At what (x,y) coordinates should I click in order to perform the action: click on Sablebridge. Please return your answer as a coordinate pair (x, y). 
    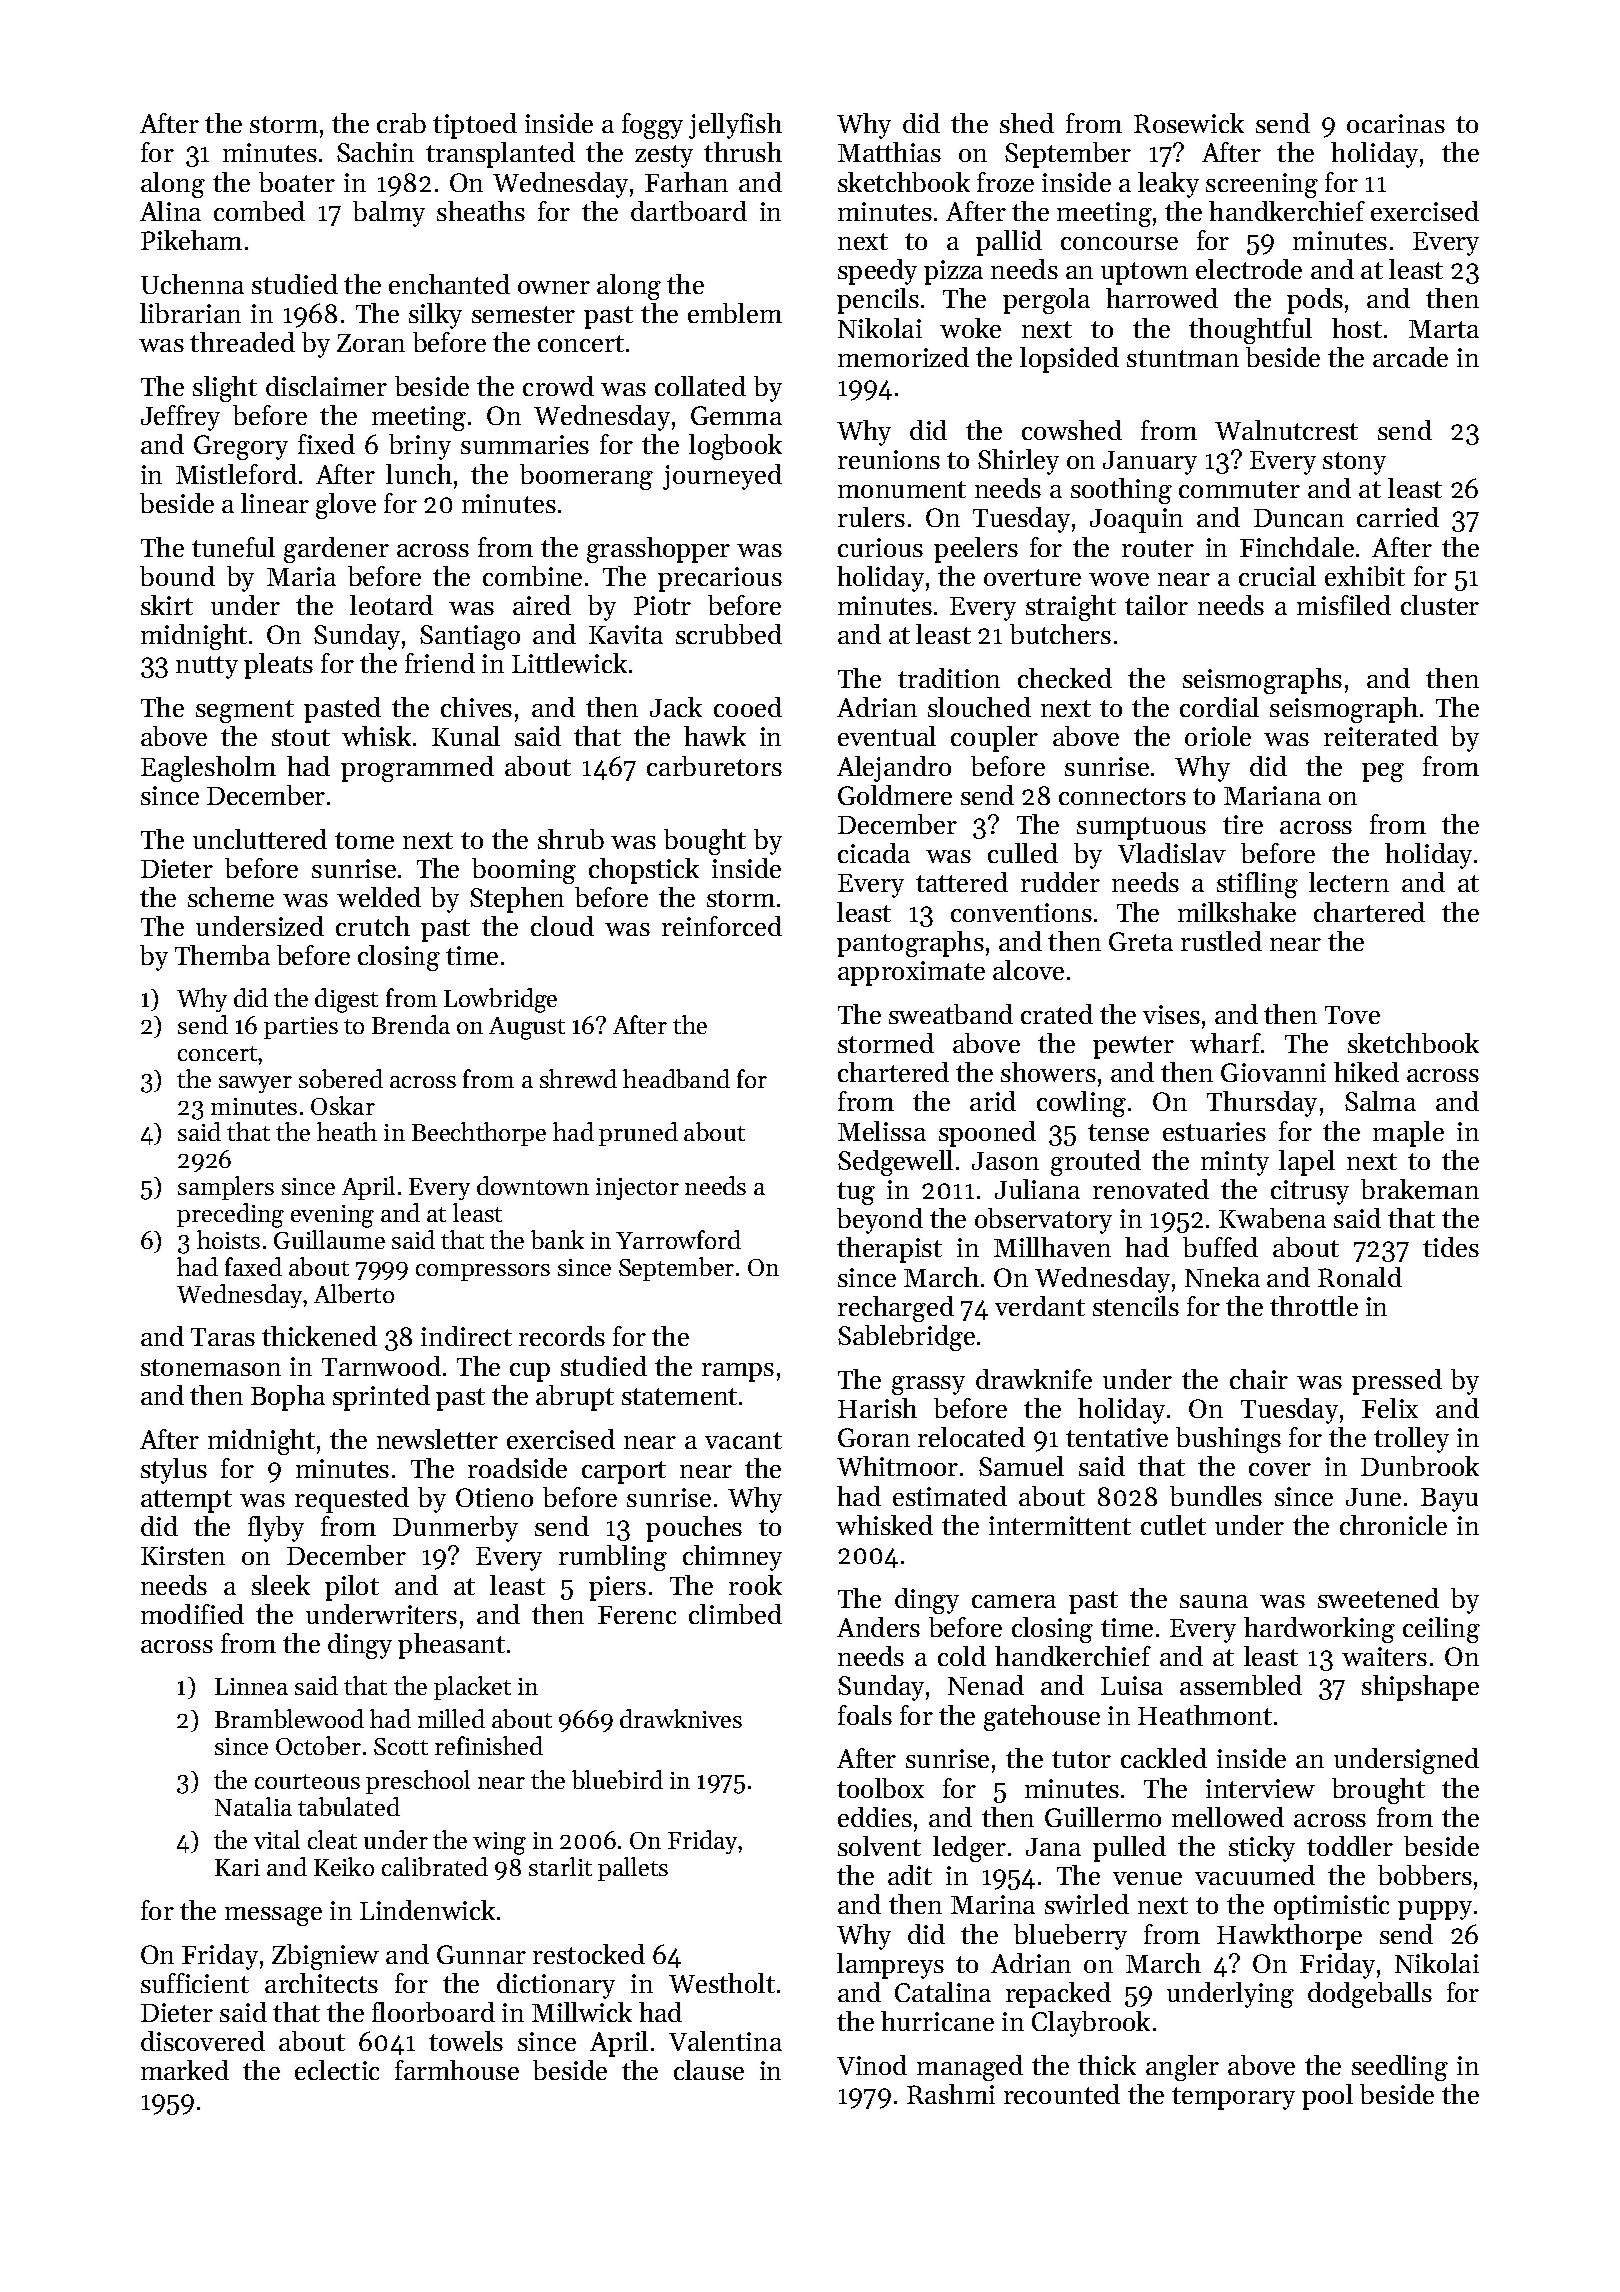
    Looking at the image, I should click on (906, 1338).
